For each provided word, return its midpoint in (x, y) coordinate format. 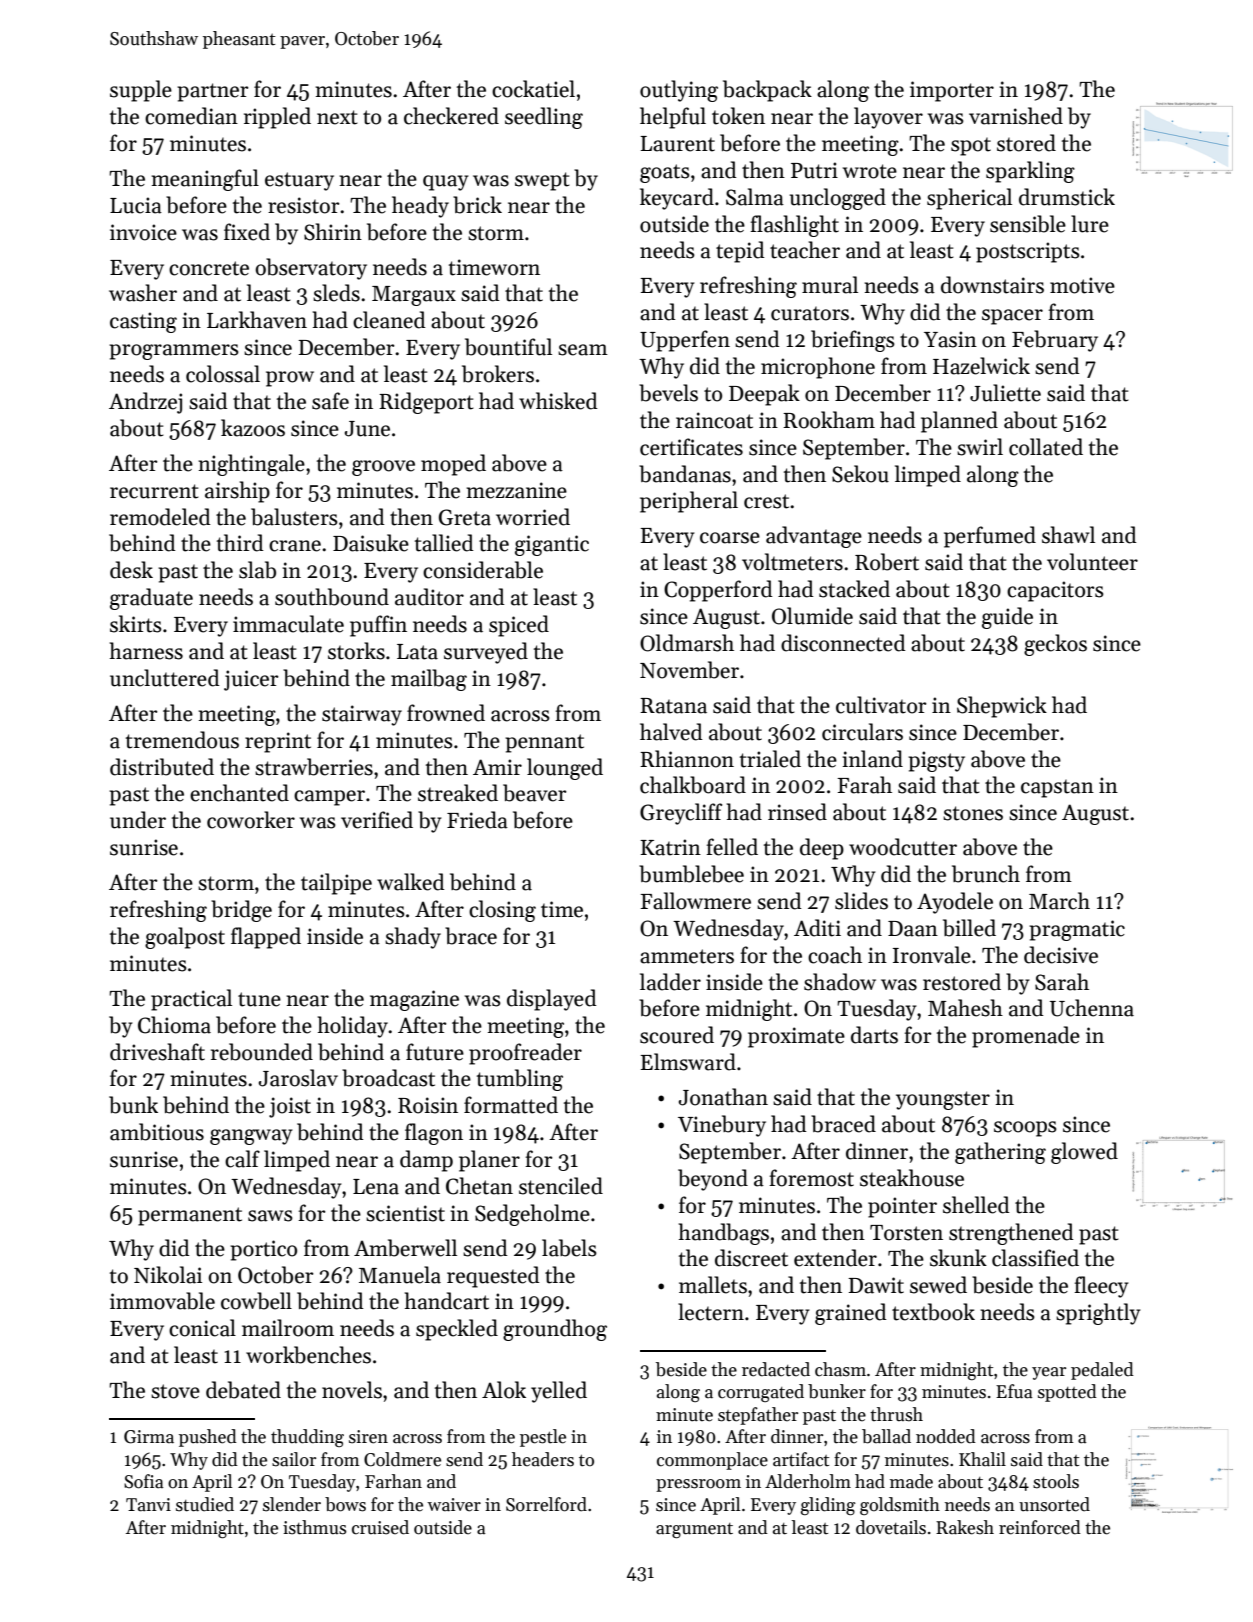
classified (1035, 1258)
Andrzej (145, 403)
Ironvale (932, 955)
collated (1046, 447)
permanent (190, 1216)
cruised (380, 1527)
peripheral (689, 502)
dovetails (891, 1527)
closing (502, 911)
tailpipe (336, 884)
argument (694, 1530)
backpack (767, 91)
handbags (724, 1234)
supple (141, 91)
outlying (679, 91)
